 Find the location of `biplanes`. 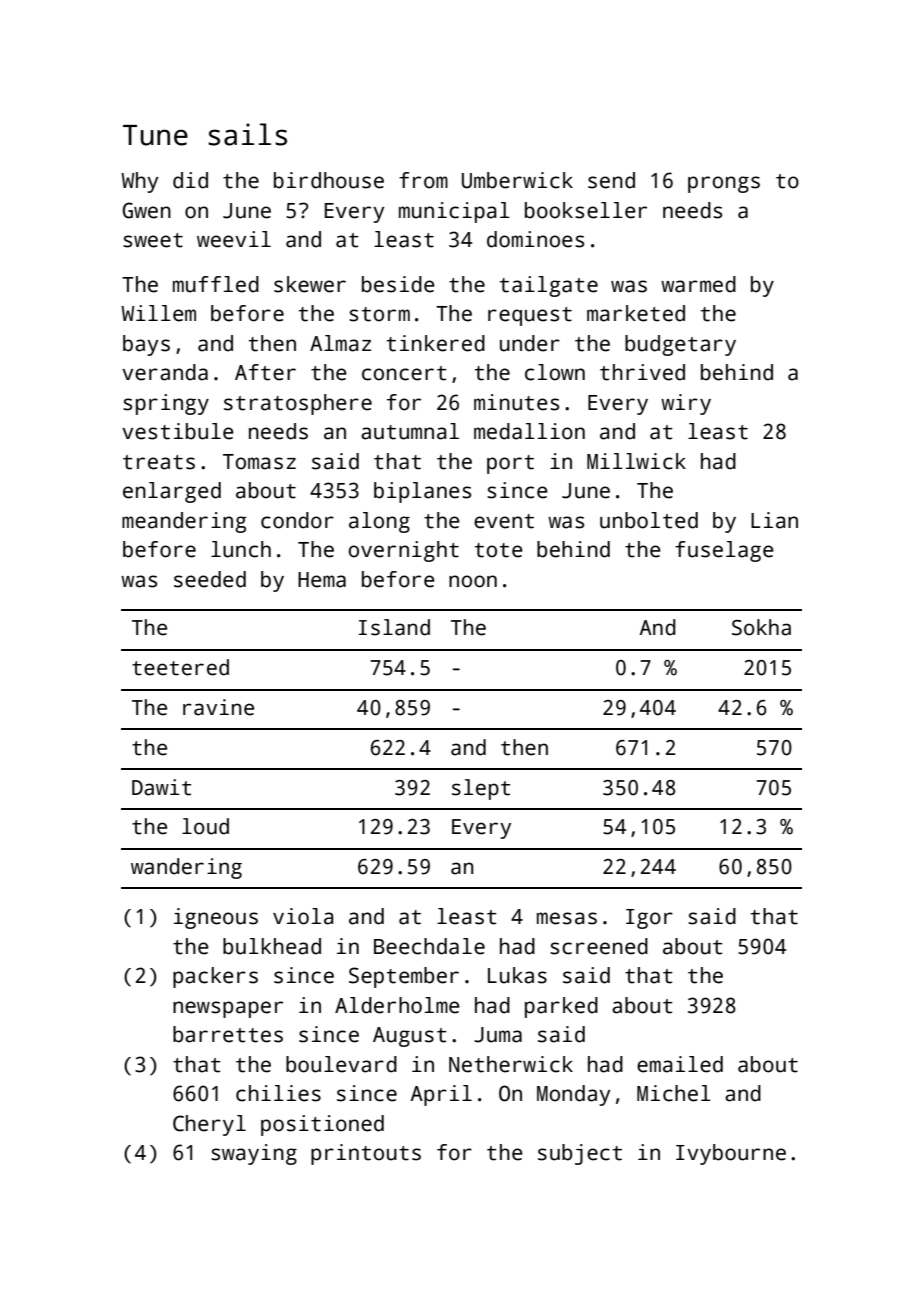

biplanes is located at coordinates (422, 492).
